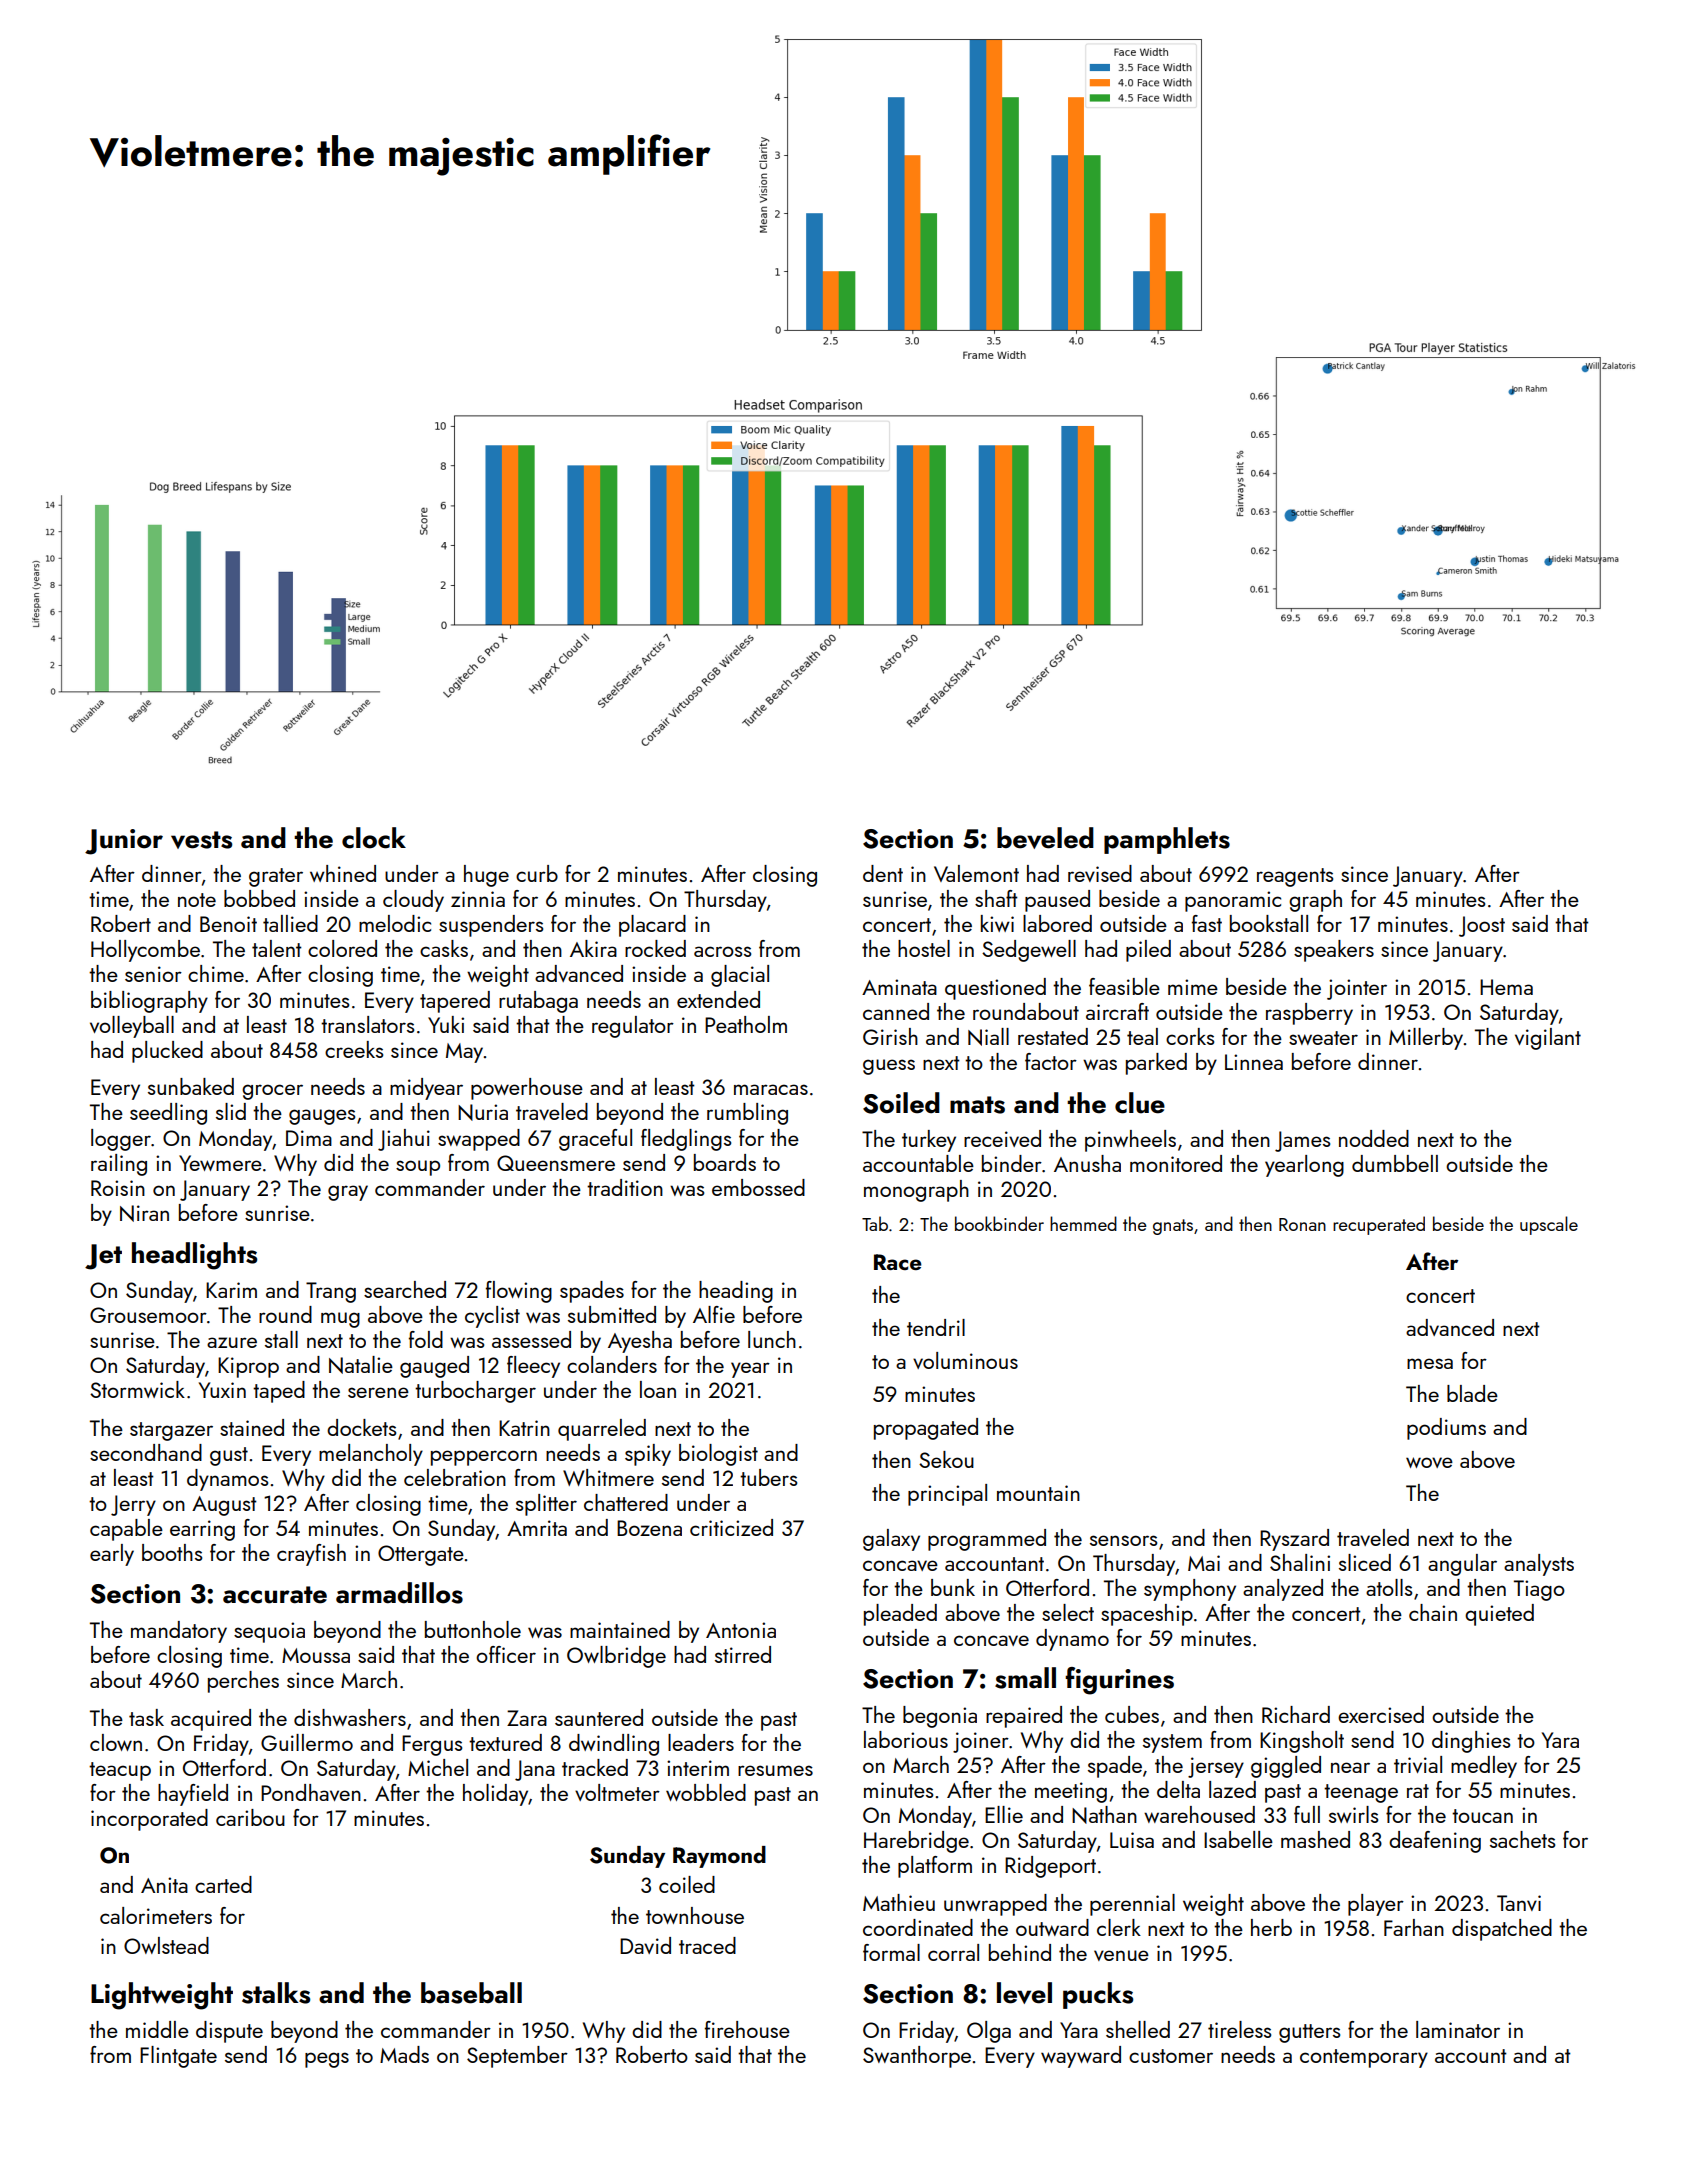 This page has height=2178, width=1683. I want to click on fleecy, so click(533, 1367).
